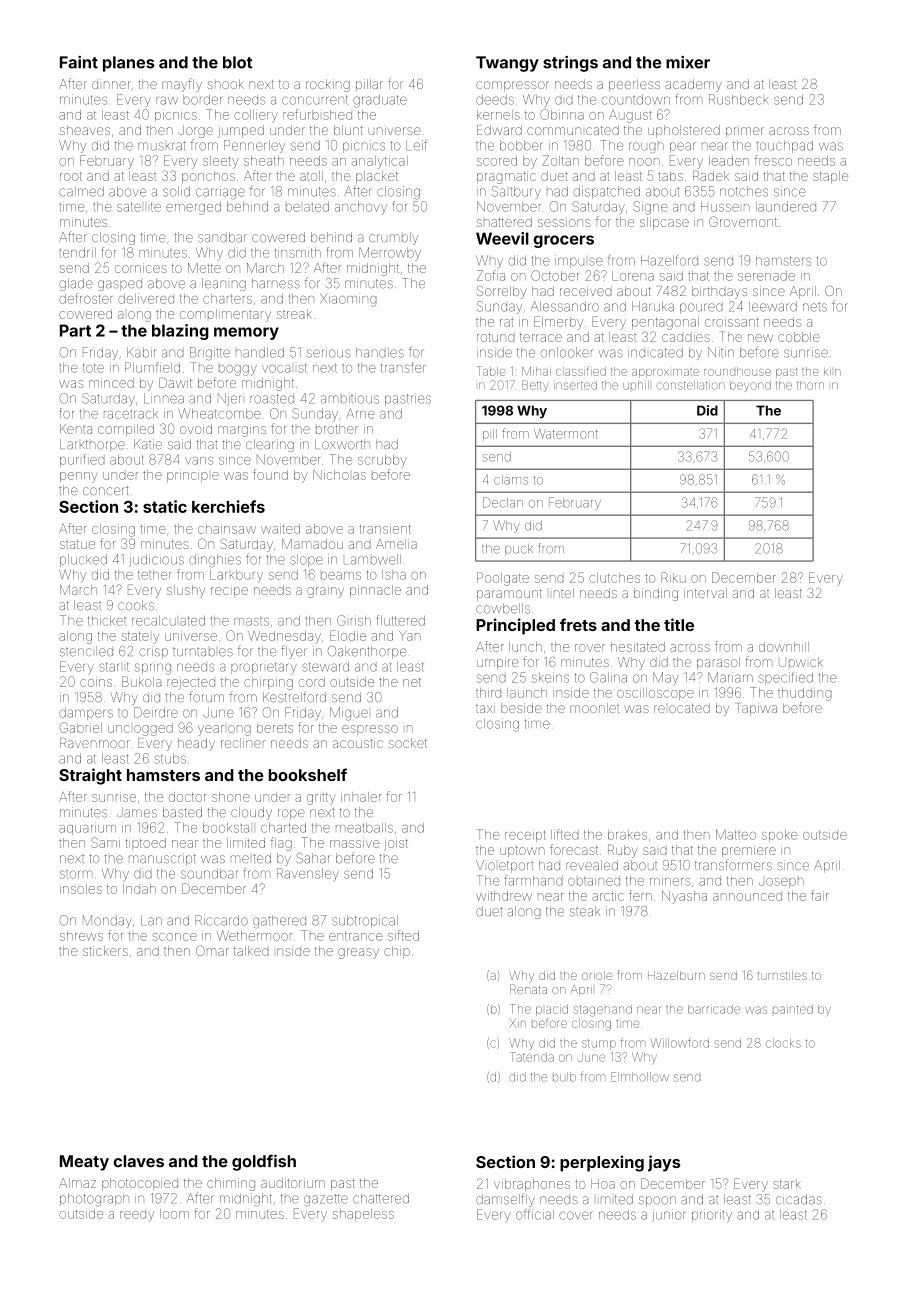  What do you see at coordinates (251, 951) in the screenshot?
I see `talked` at bounding box center [251, 951].
